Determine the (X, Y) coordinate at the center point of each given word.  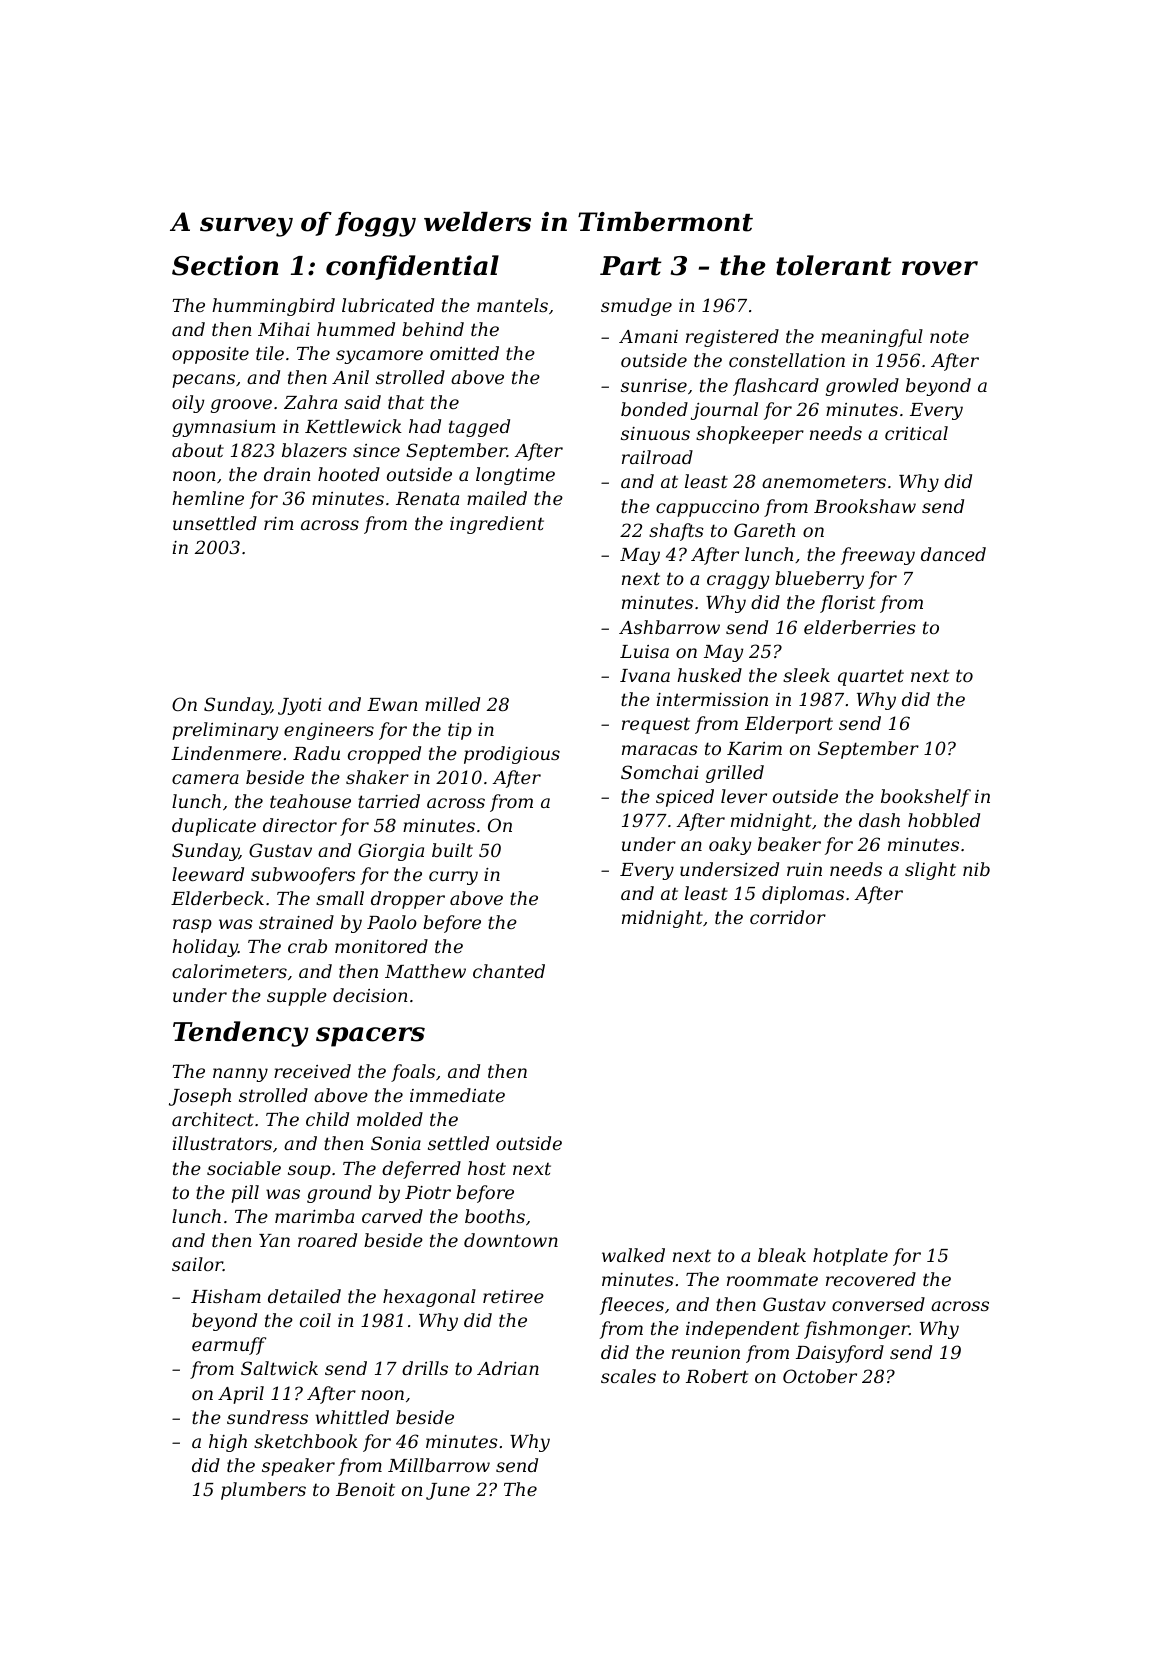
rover (940, 268)
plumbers (263, 1491)
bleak (782, 1255)
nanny (240, 1075)
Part (630, 266)
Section (225, 265)
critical (916, 433)
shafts (676, 532)
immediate (457, 1095)
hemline (208, 498)
